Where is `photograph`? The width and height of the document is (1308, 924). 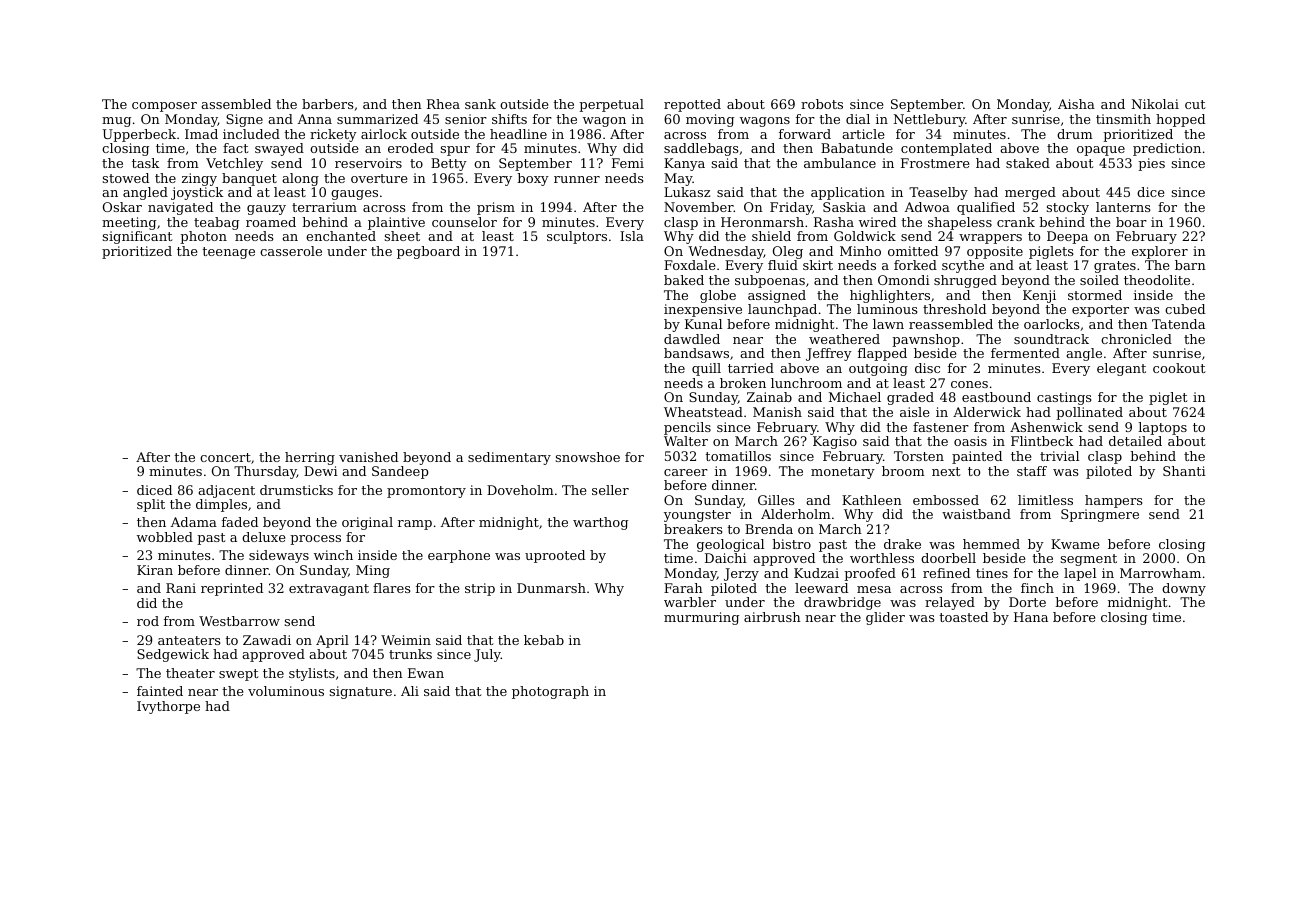 photograph is located at coordinates (550, 692).
